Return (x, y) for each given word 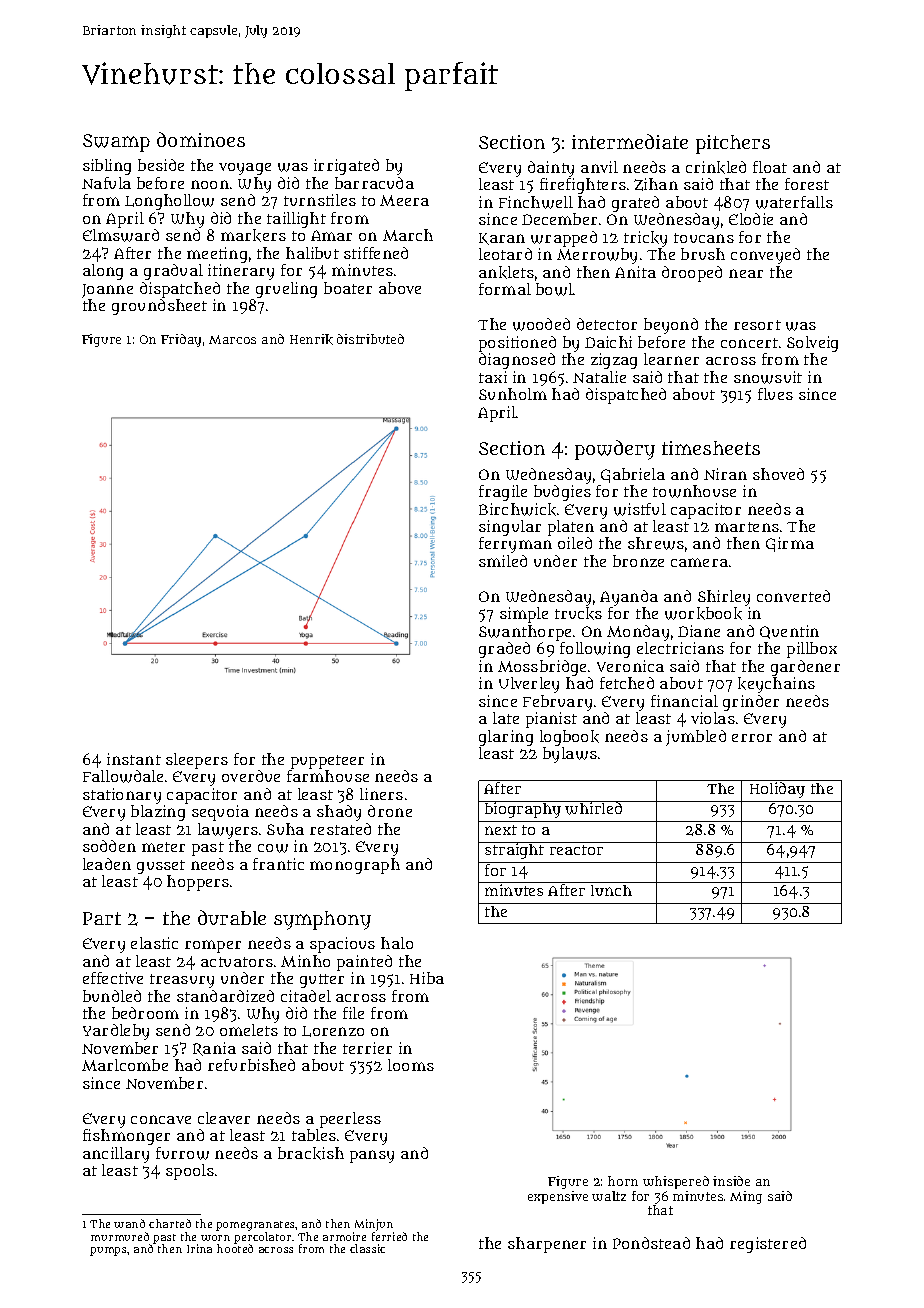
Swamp (116, 143)
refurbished (251, 1065)
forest (807, 184)
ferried (389, 1236)
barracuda (374, 183)
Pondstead (651, 1243)
